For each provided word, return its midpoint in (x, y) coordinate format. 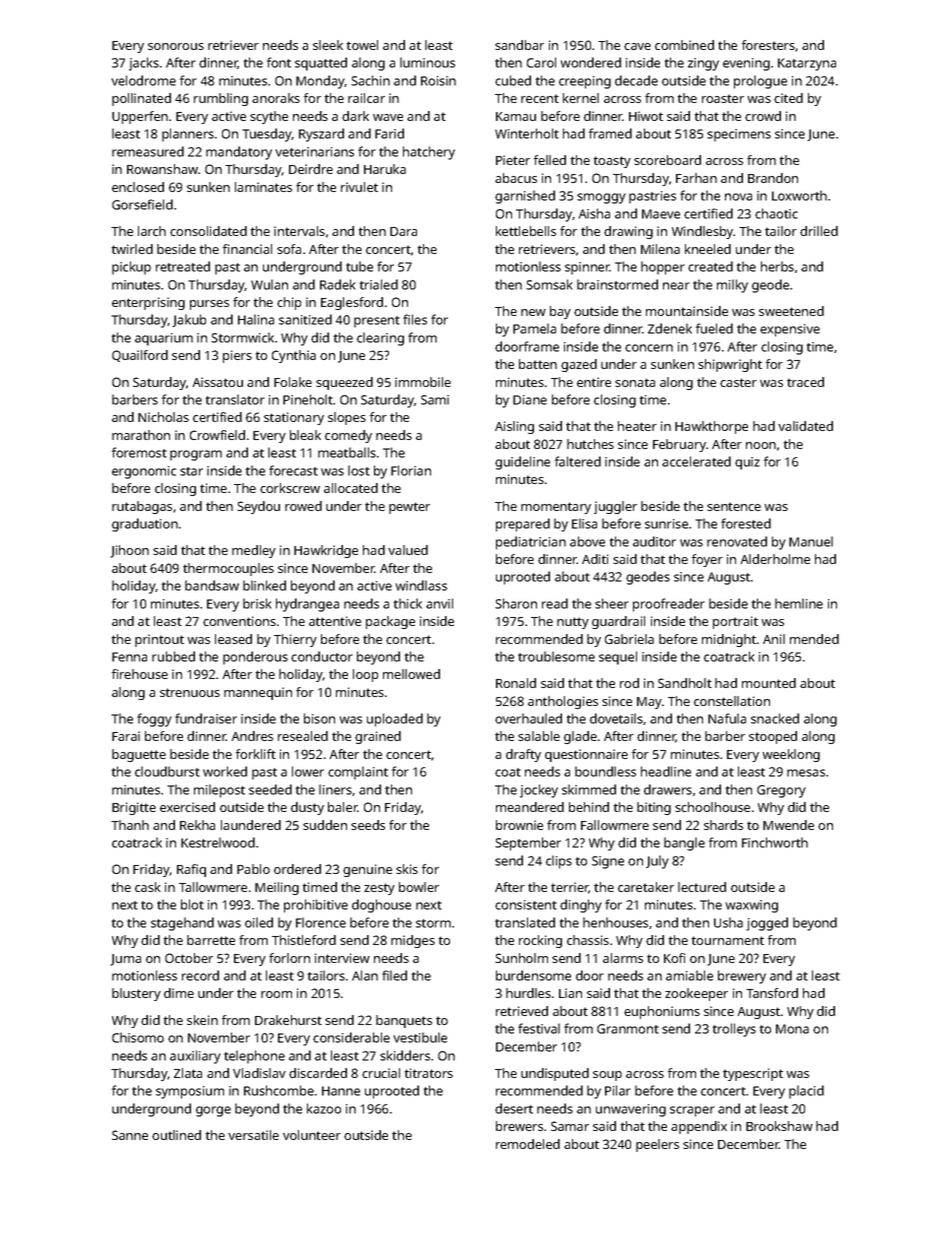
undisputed (555, 1074)
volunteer (312, 1135)
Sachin (370, 80)
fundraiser (206, 718)
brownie (519, 825)
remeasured (148, 151)
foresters (768, 45)
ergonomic (144, 472)
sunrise (666, 524)
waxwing (752, 906)
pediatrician (531, 543)
